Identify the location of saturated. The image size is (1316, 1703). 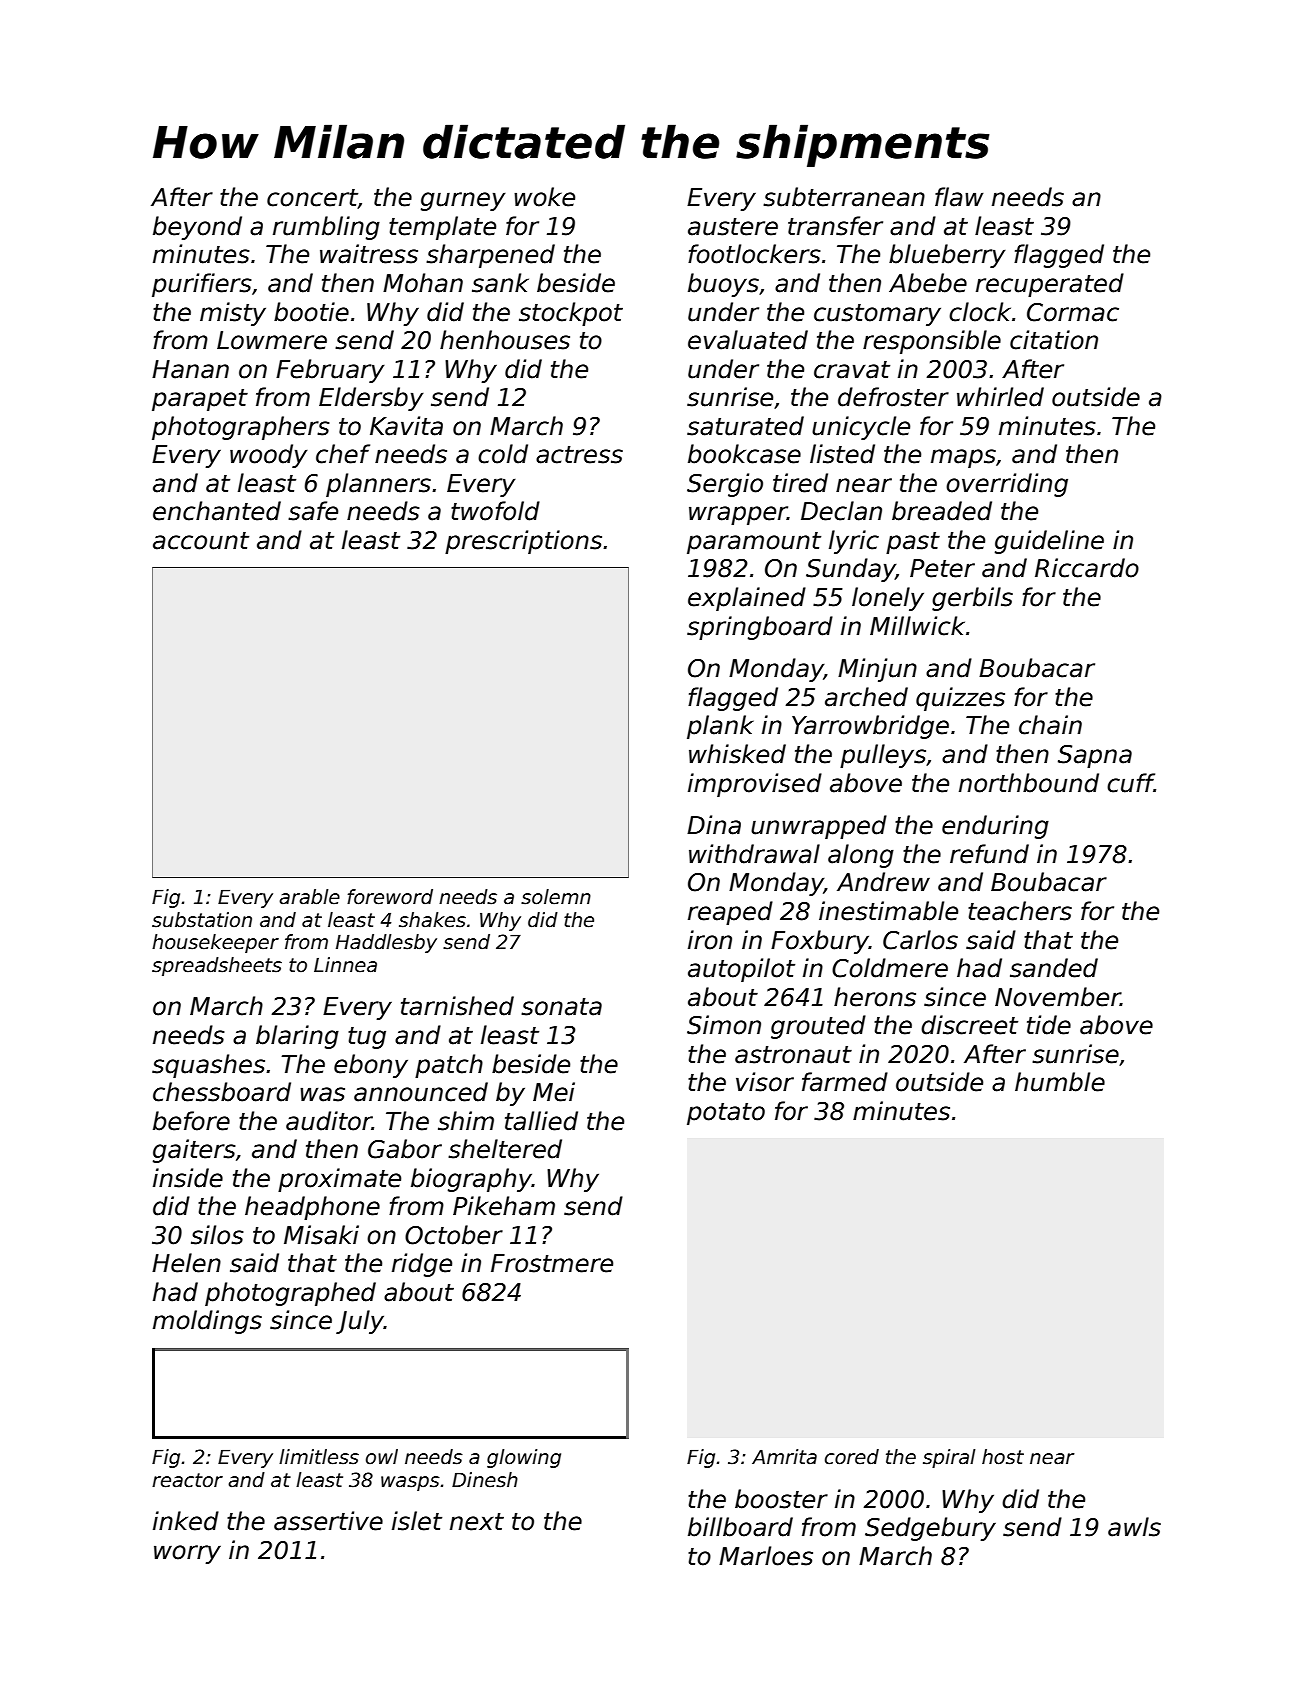
(745, 426).
